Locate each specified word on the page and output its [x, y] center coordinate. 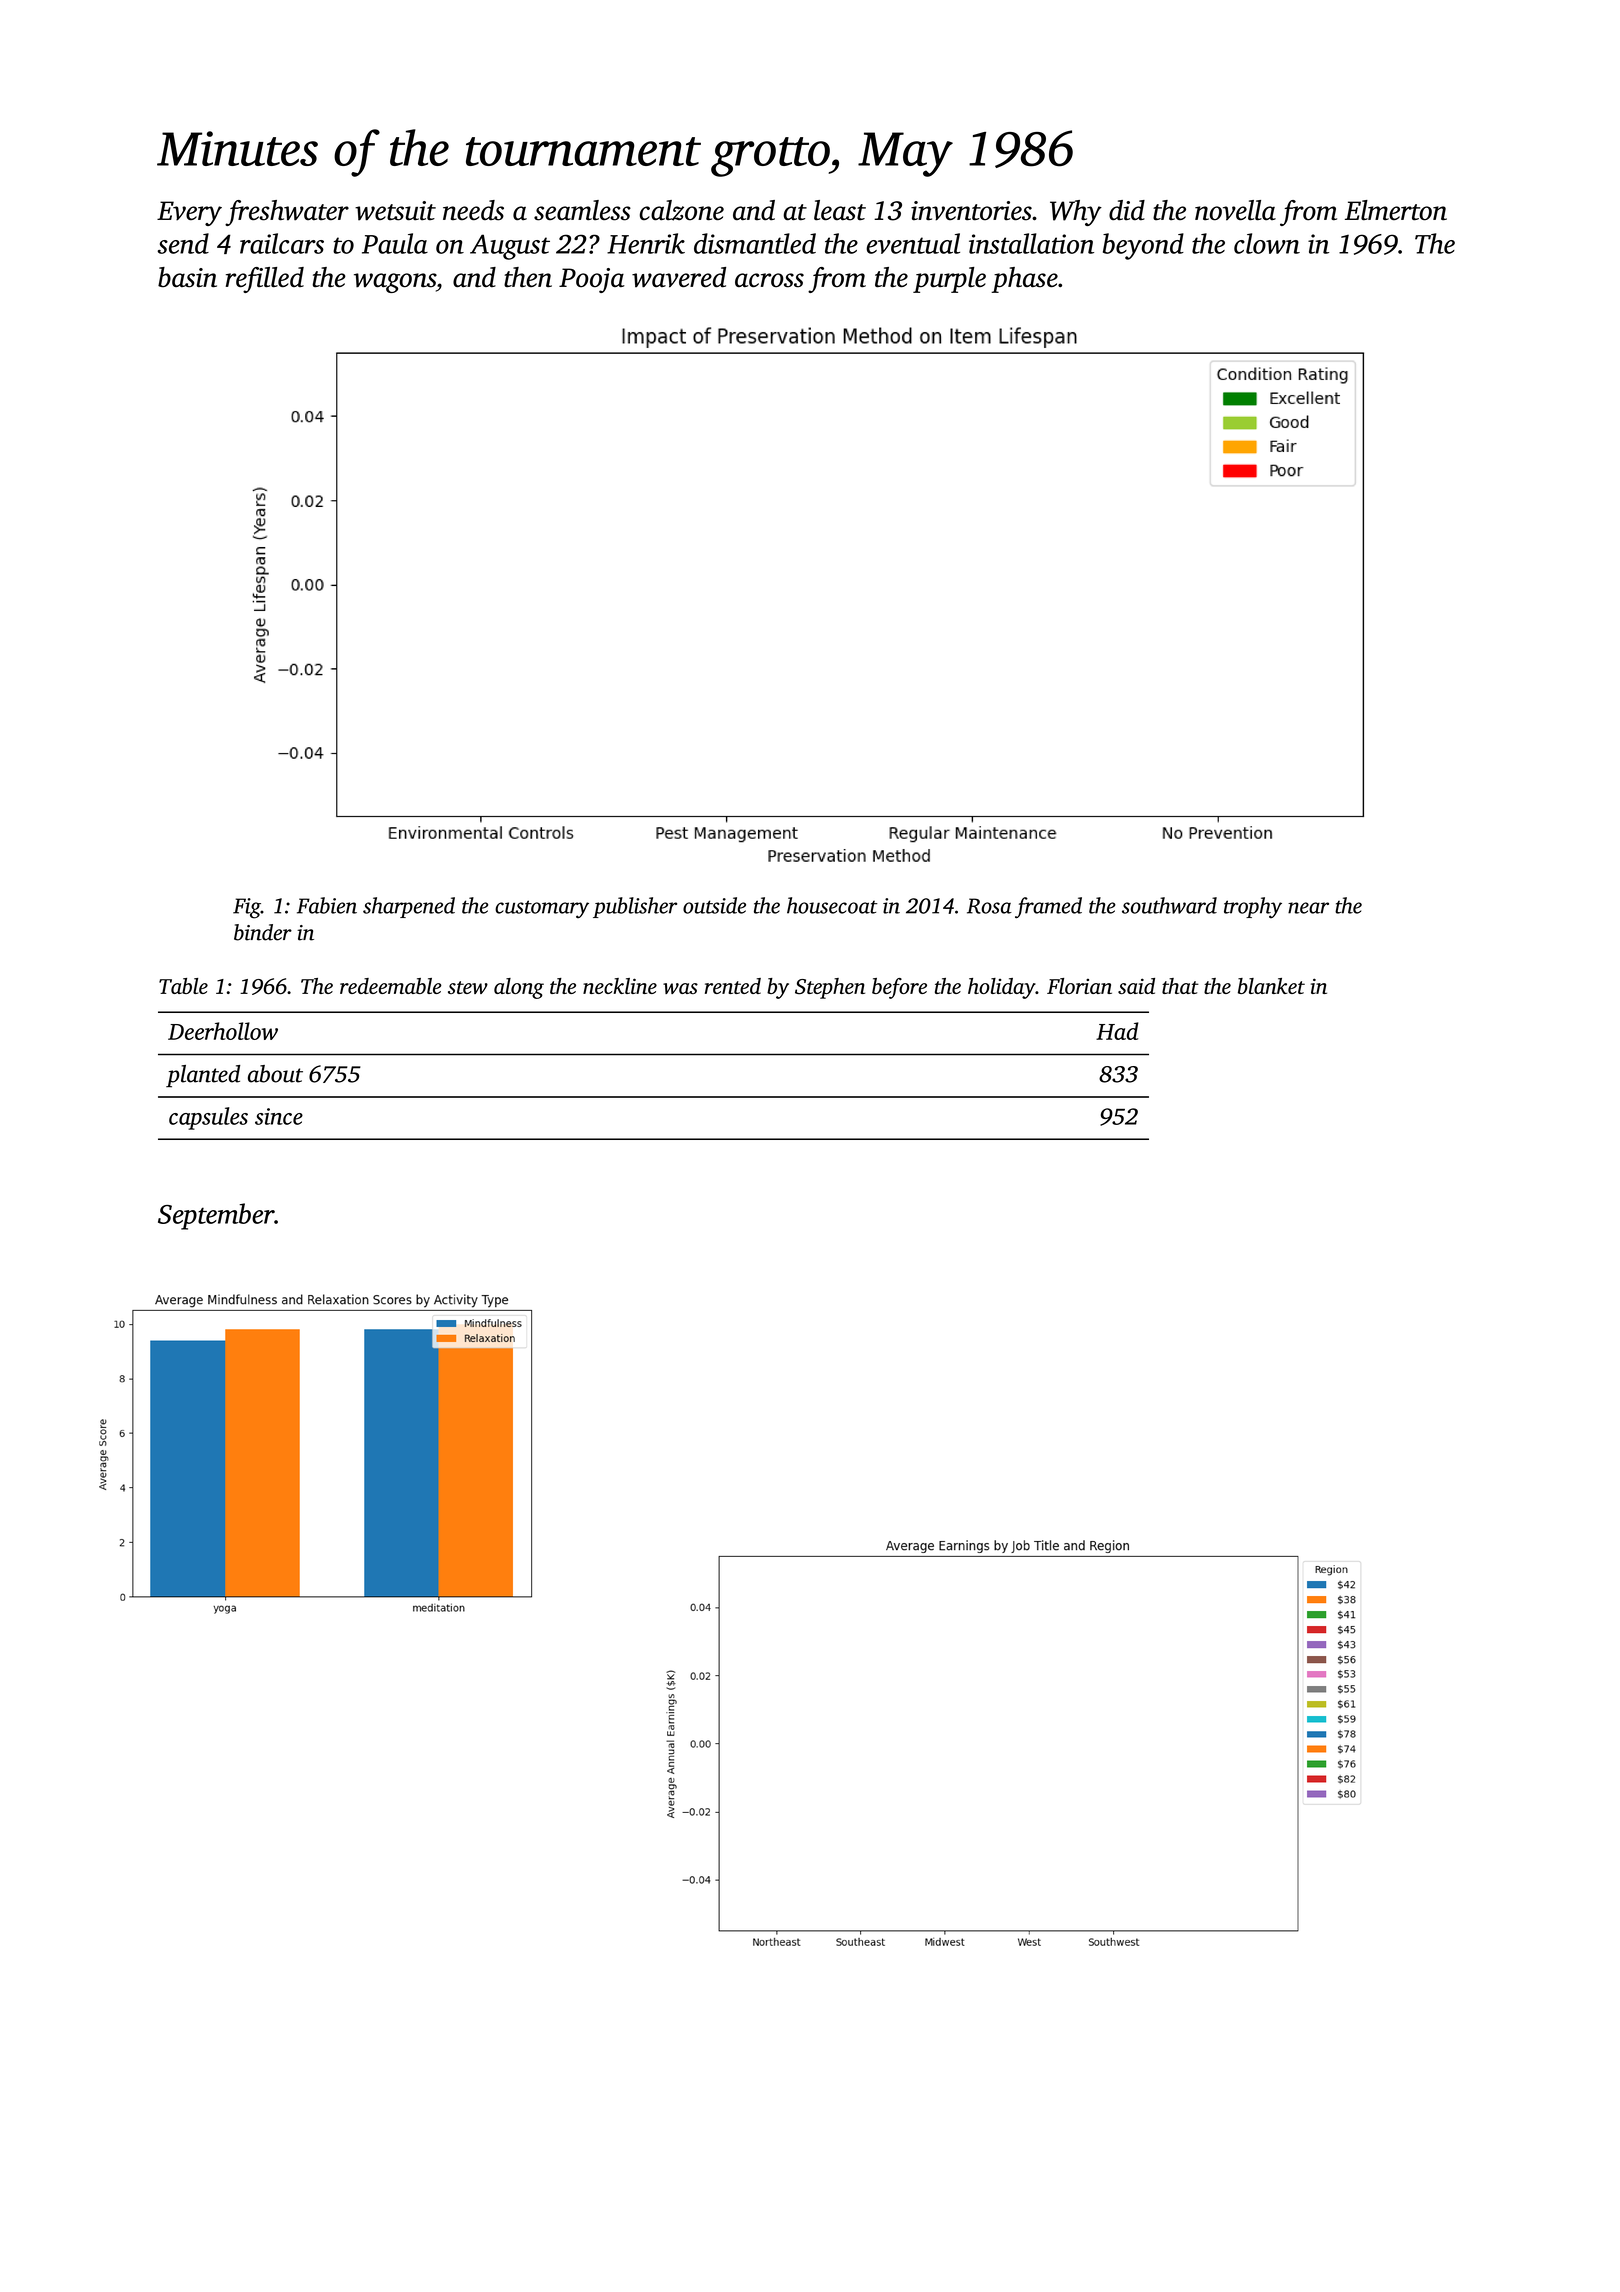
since [279, 1116]
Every [189, 213]
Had [1117, 1031]
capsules [208, 1118]
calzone [682, 210]
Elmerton [1396, 210]
